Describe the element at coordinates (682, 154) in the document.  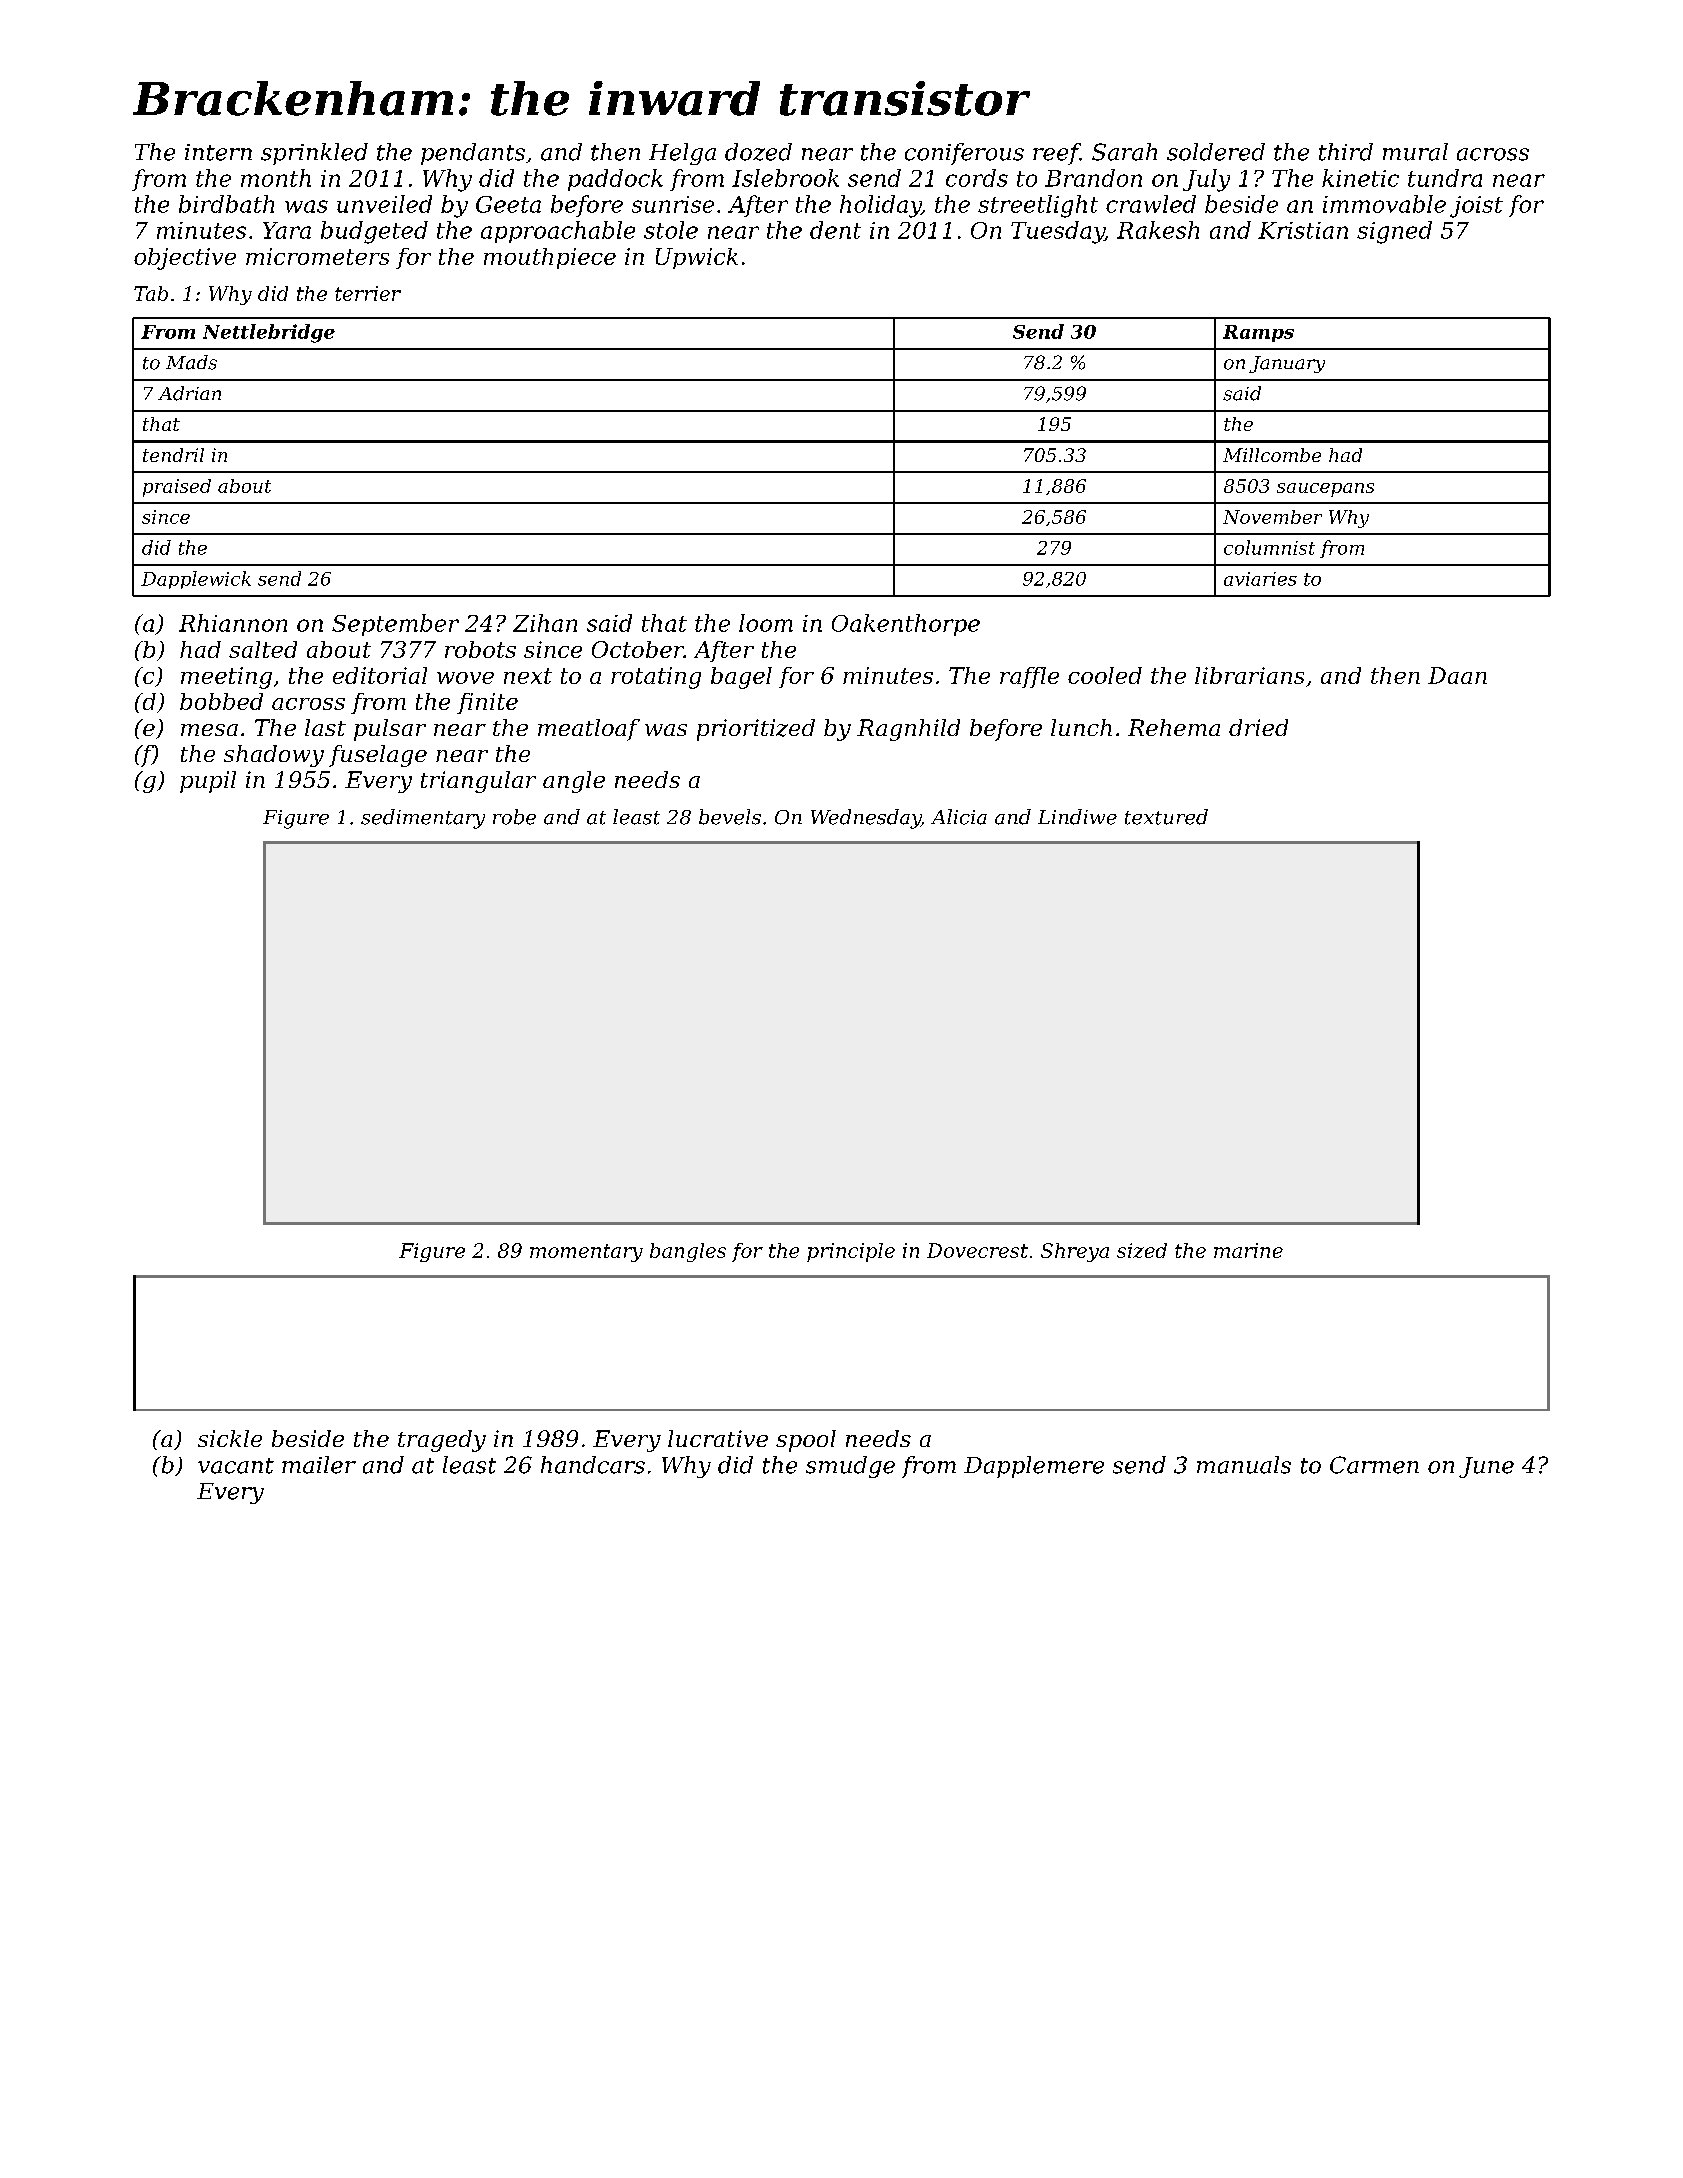
I see `Helga` at that location.
